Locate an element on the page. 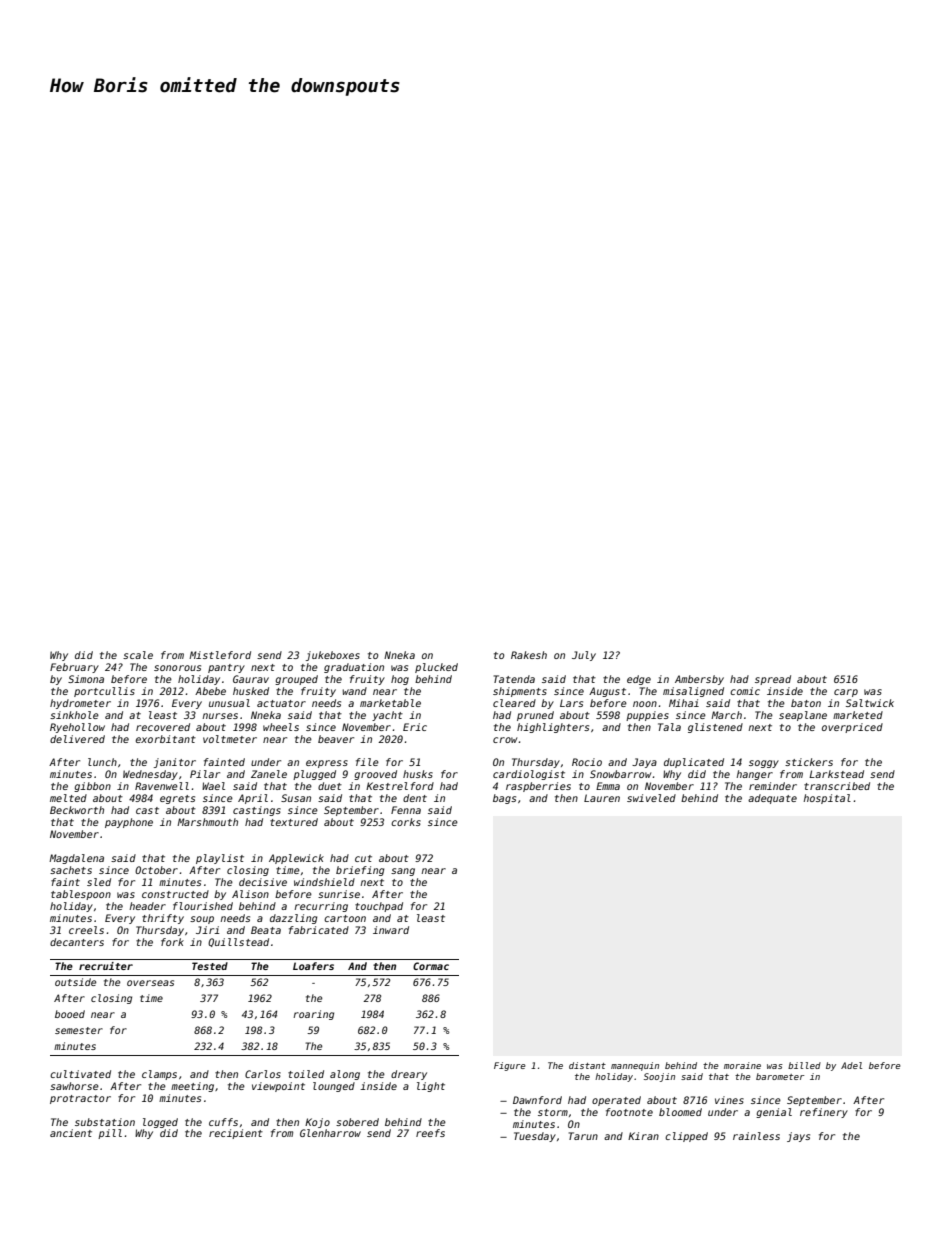 The width and height of the document is (952, 1233). jays is located at coordinates (798, 1137).
